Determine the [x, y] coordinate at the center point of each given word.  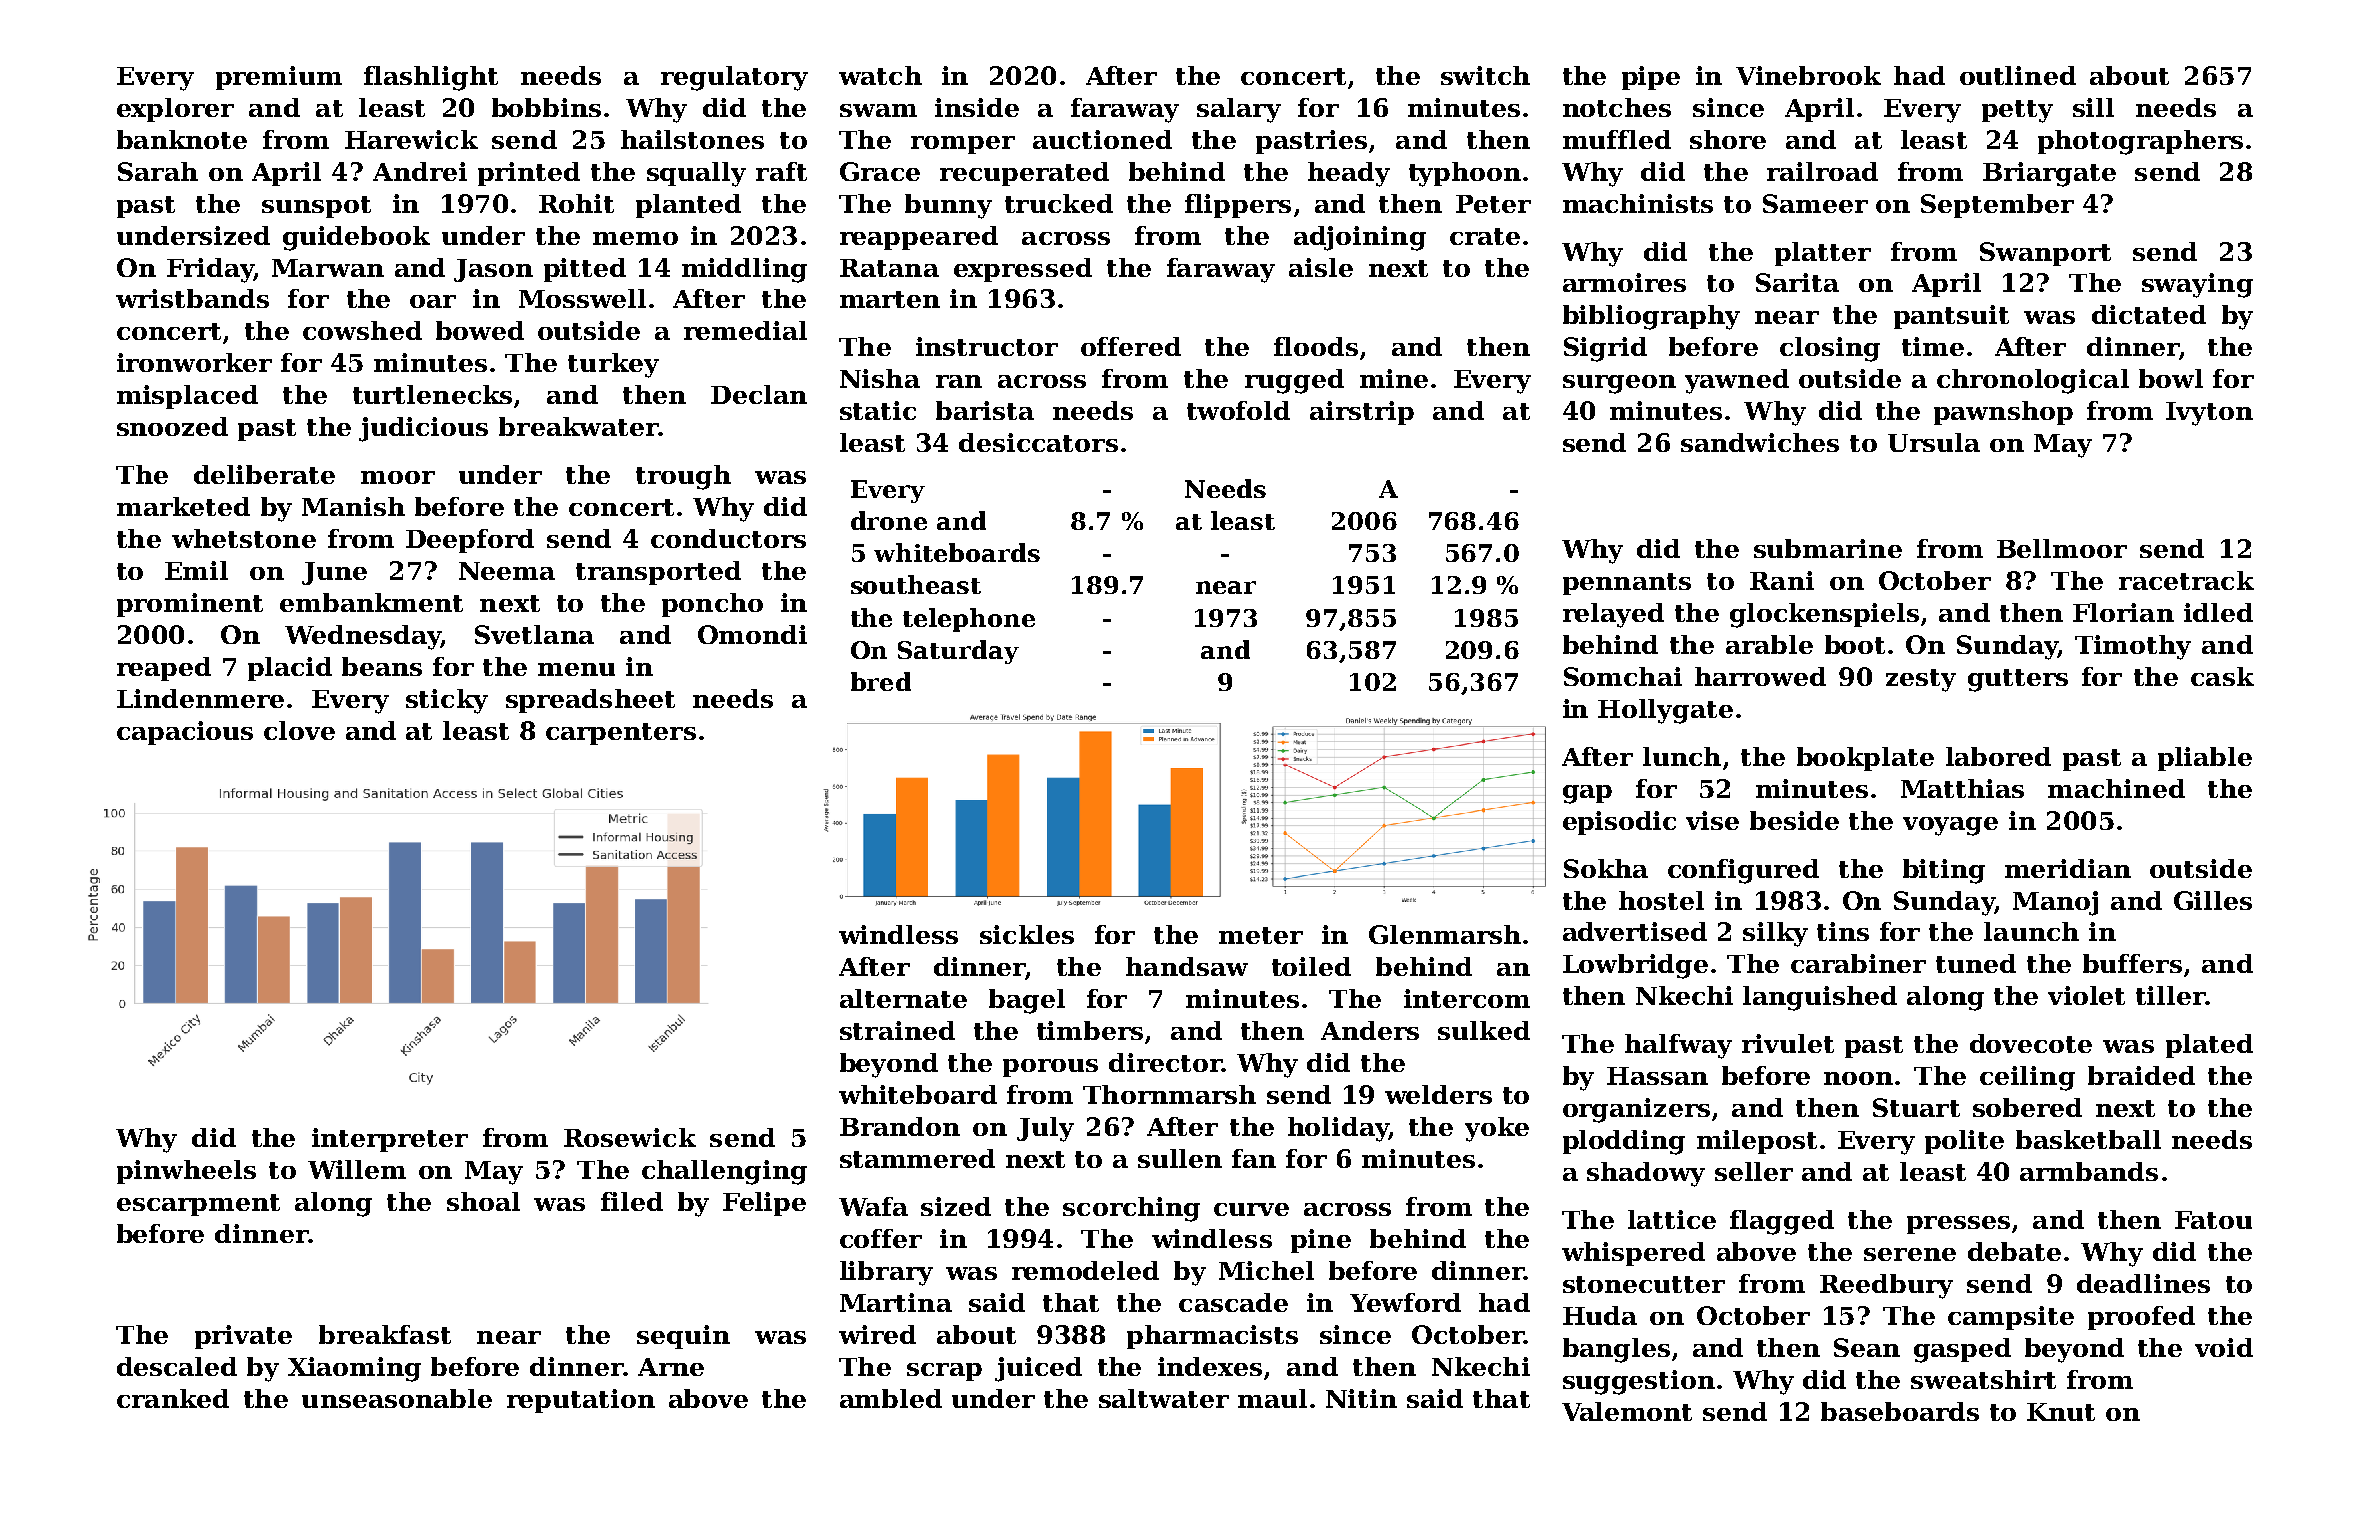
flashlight [431, 78]
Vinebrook [1808, 75]
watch [880, 75]
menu [576, 669]
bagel [1027, 1001]
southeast [916, 584]
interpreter [390, 1140]
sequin [683, 1337]
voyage [1950, 826]
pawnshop [2003, 413]
